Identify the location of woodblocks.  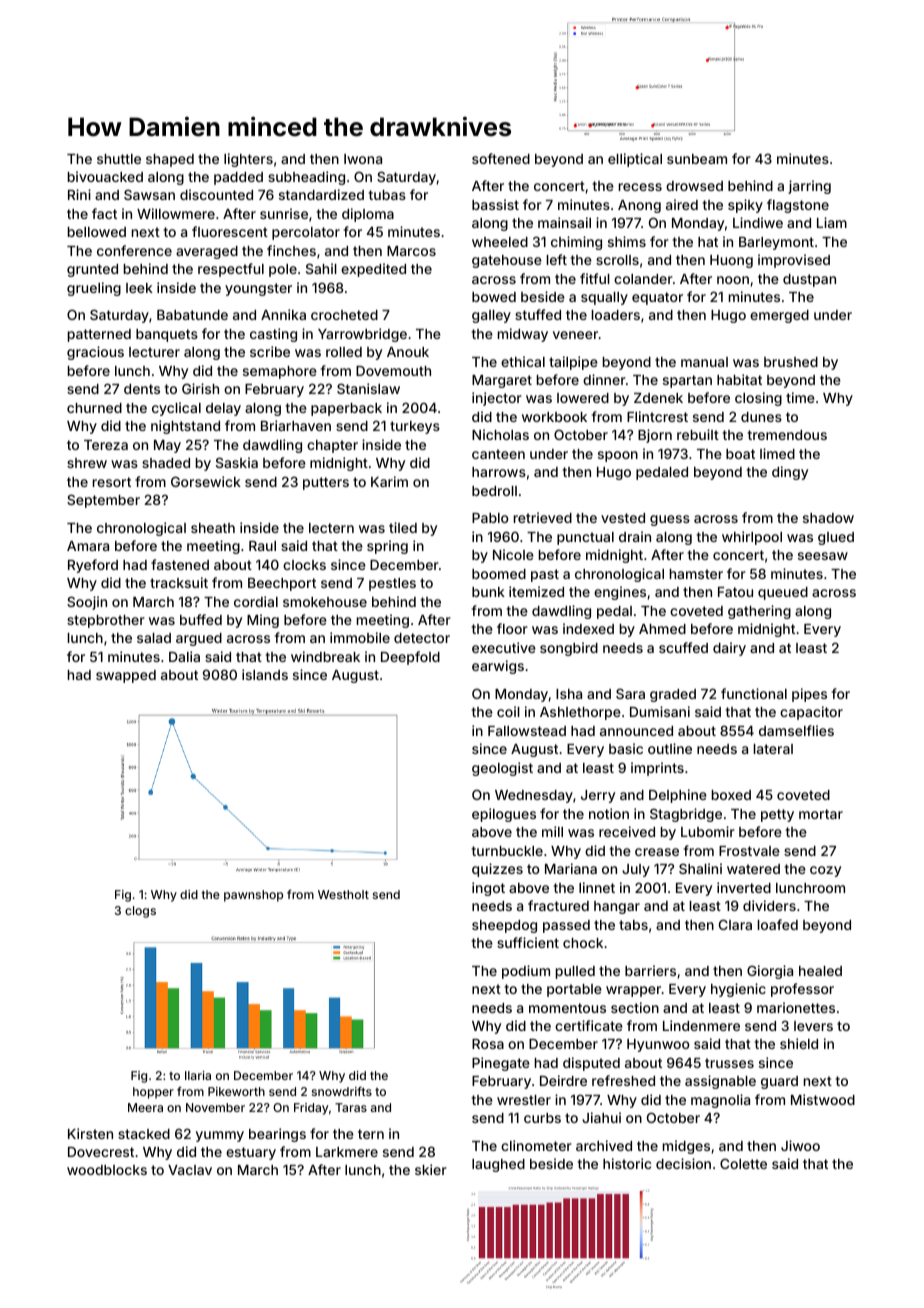
(107, 1170).
